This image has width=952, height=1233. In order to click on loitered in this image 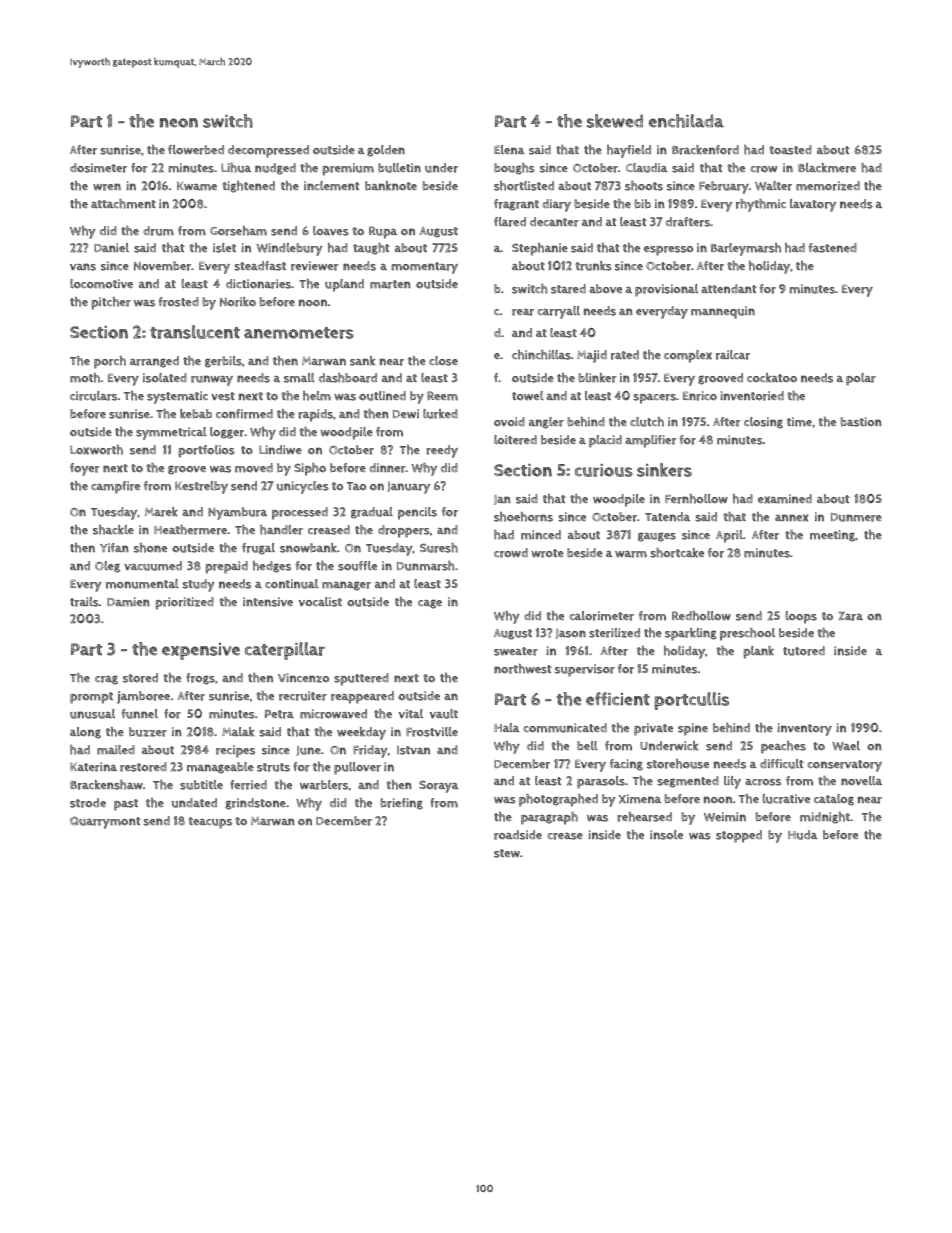, I will do `click(515, 440)`.
